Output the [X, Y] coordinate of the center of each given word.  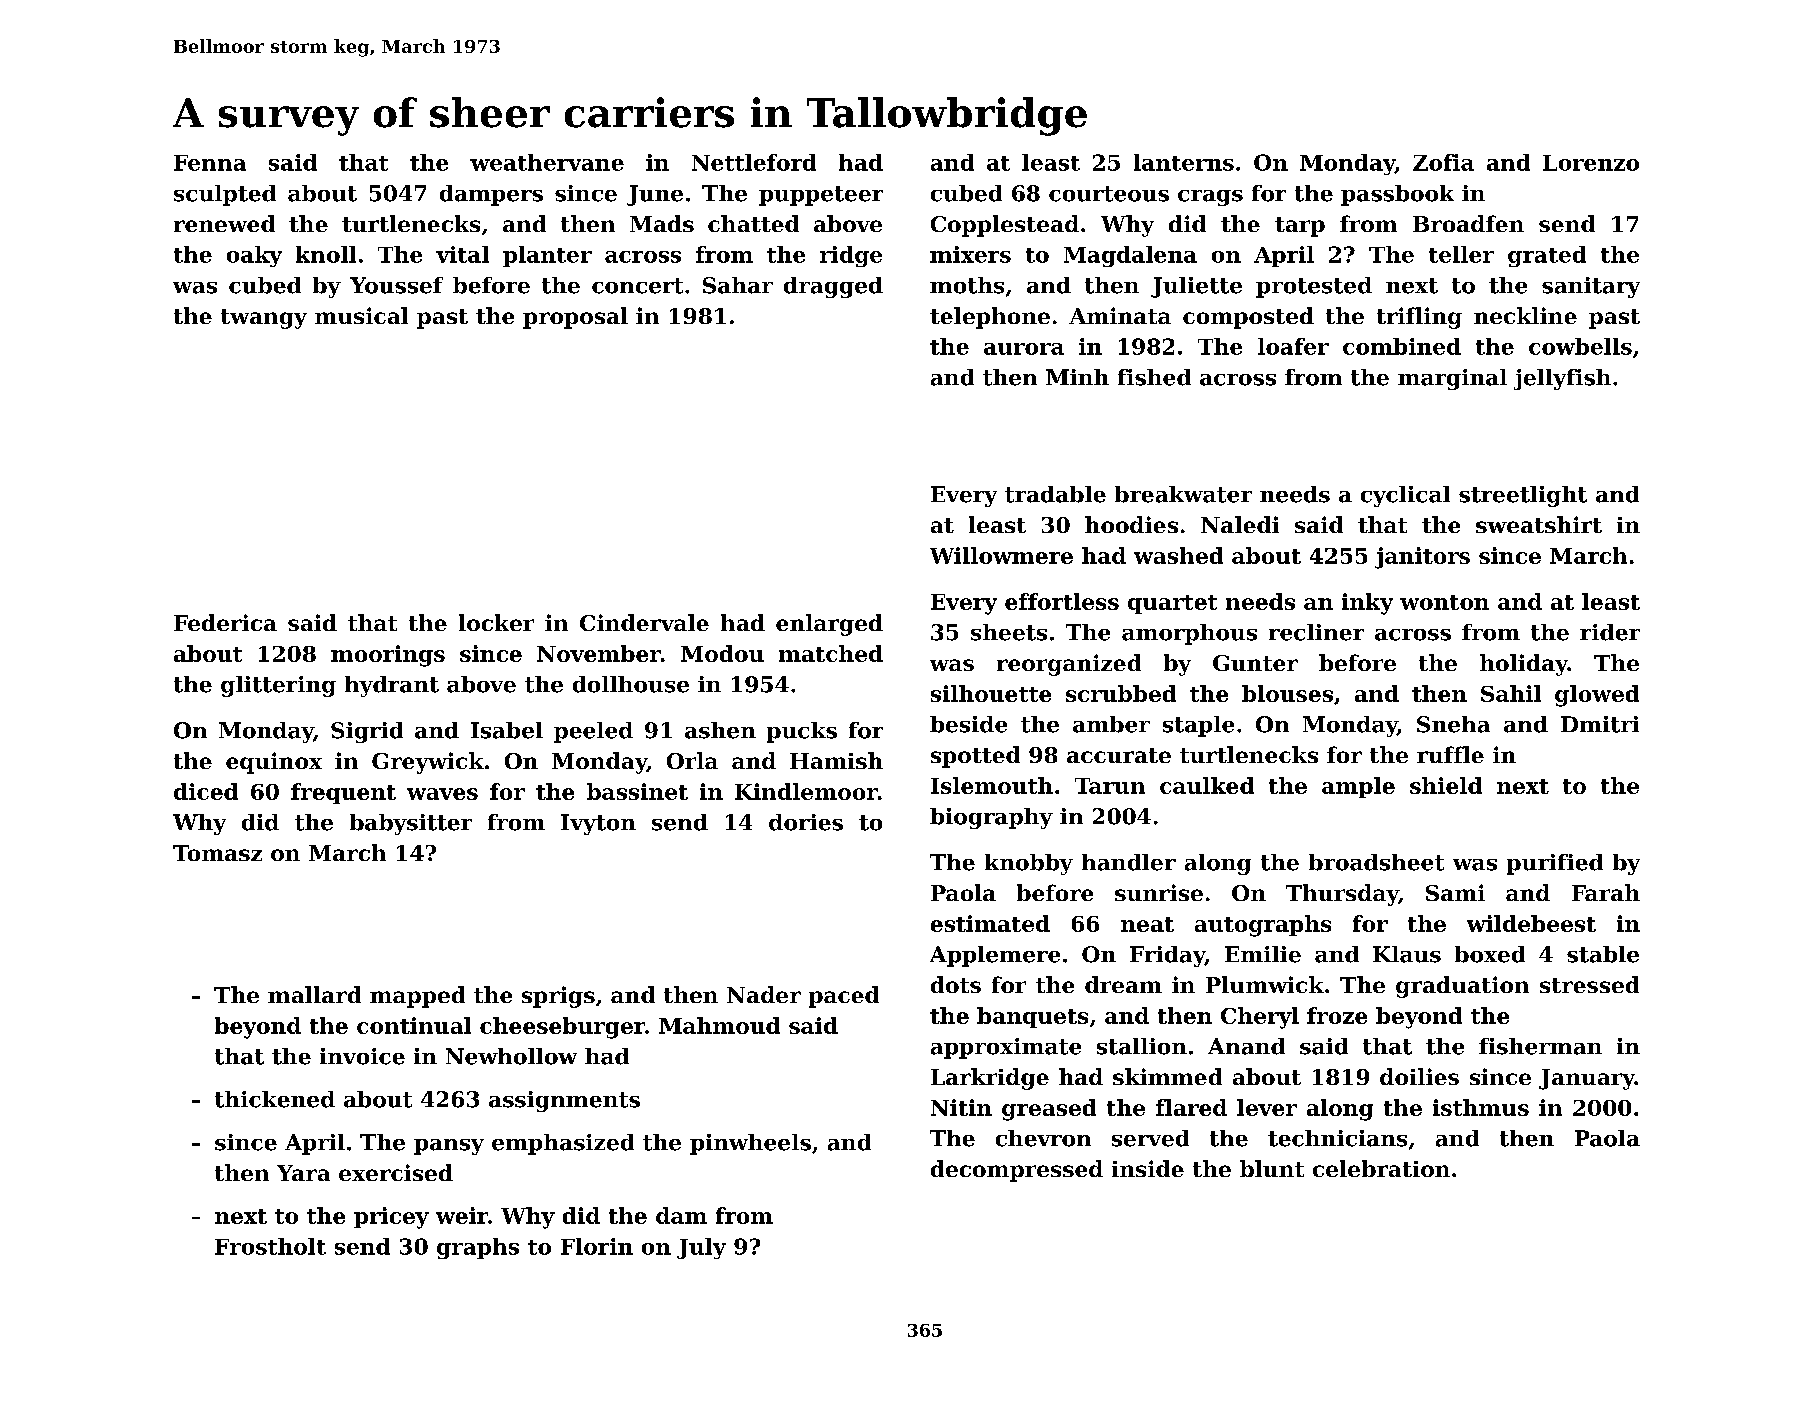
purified [1555, 864]
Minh [1077, 377]
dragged [833, 287]
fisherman [1540, 1046]
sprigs [558, 997]
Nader [764, 994]
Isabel [507, 730]
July [701, 1248]
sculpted [225, 195]
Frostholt [270, 1246]
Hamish [836, 760]
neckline [1525, 315]
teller [1461, 254]
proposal [575, 318]
